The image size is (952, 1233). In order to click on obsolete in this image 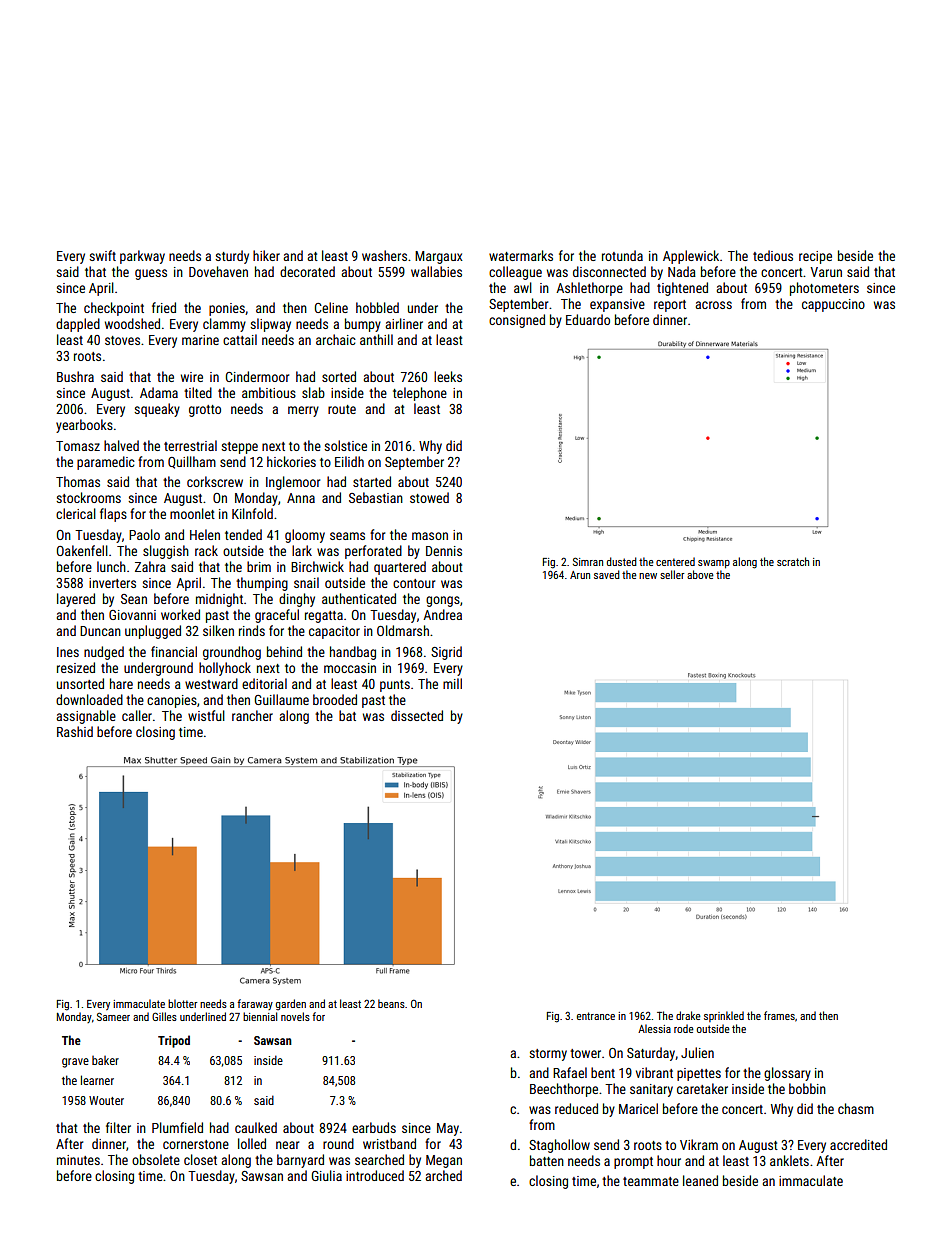, I will do `click(156, 1159)`.
